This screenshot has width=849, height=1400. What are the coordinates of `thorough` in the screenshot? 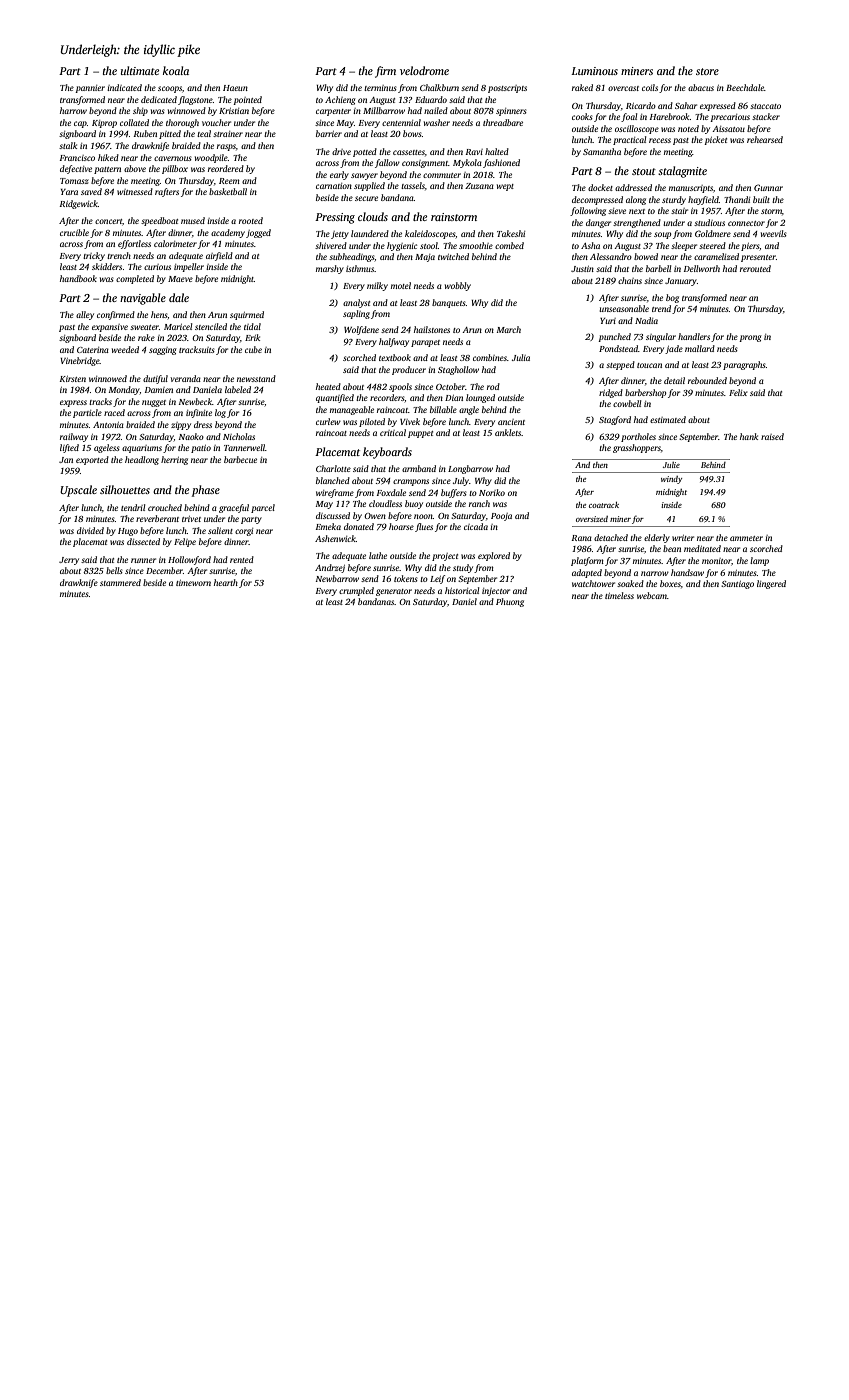 It's located at (182, 123).
